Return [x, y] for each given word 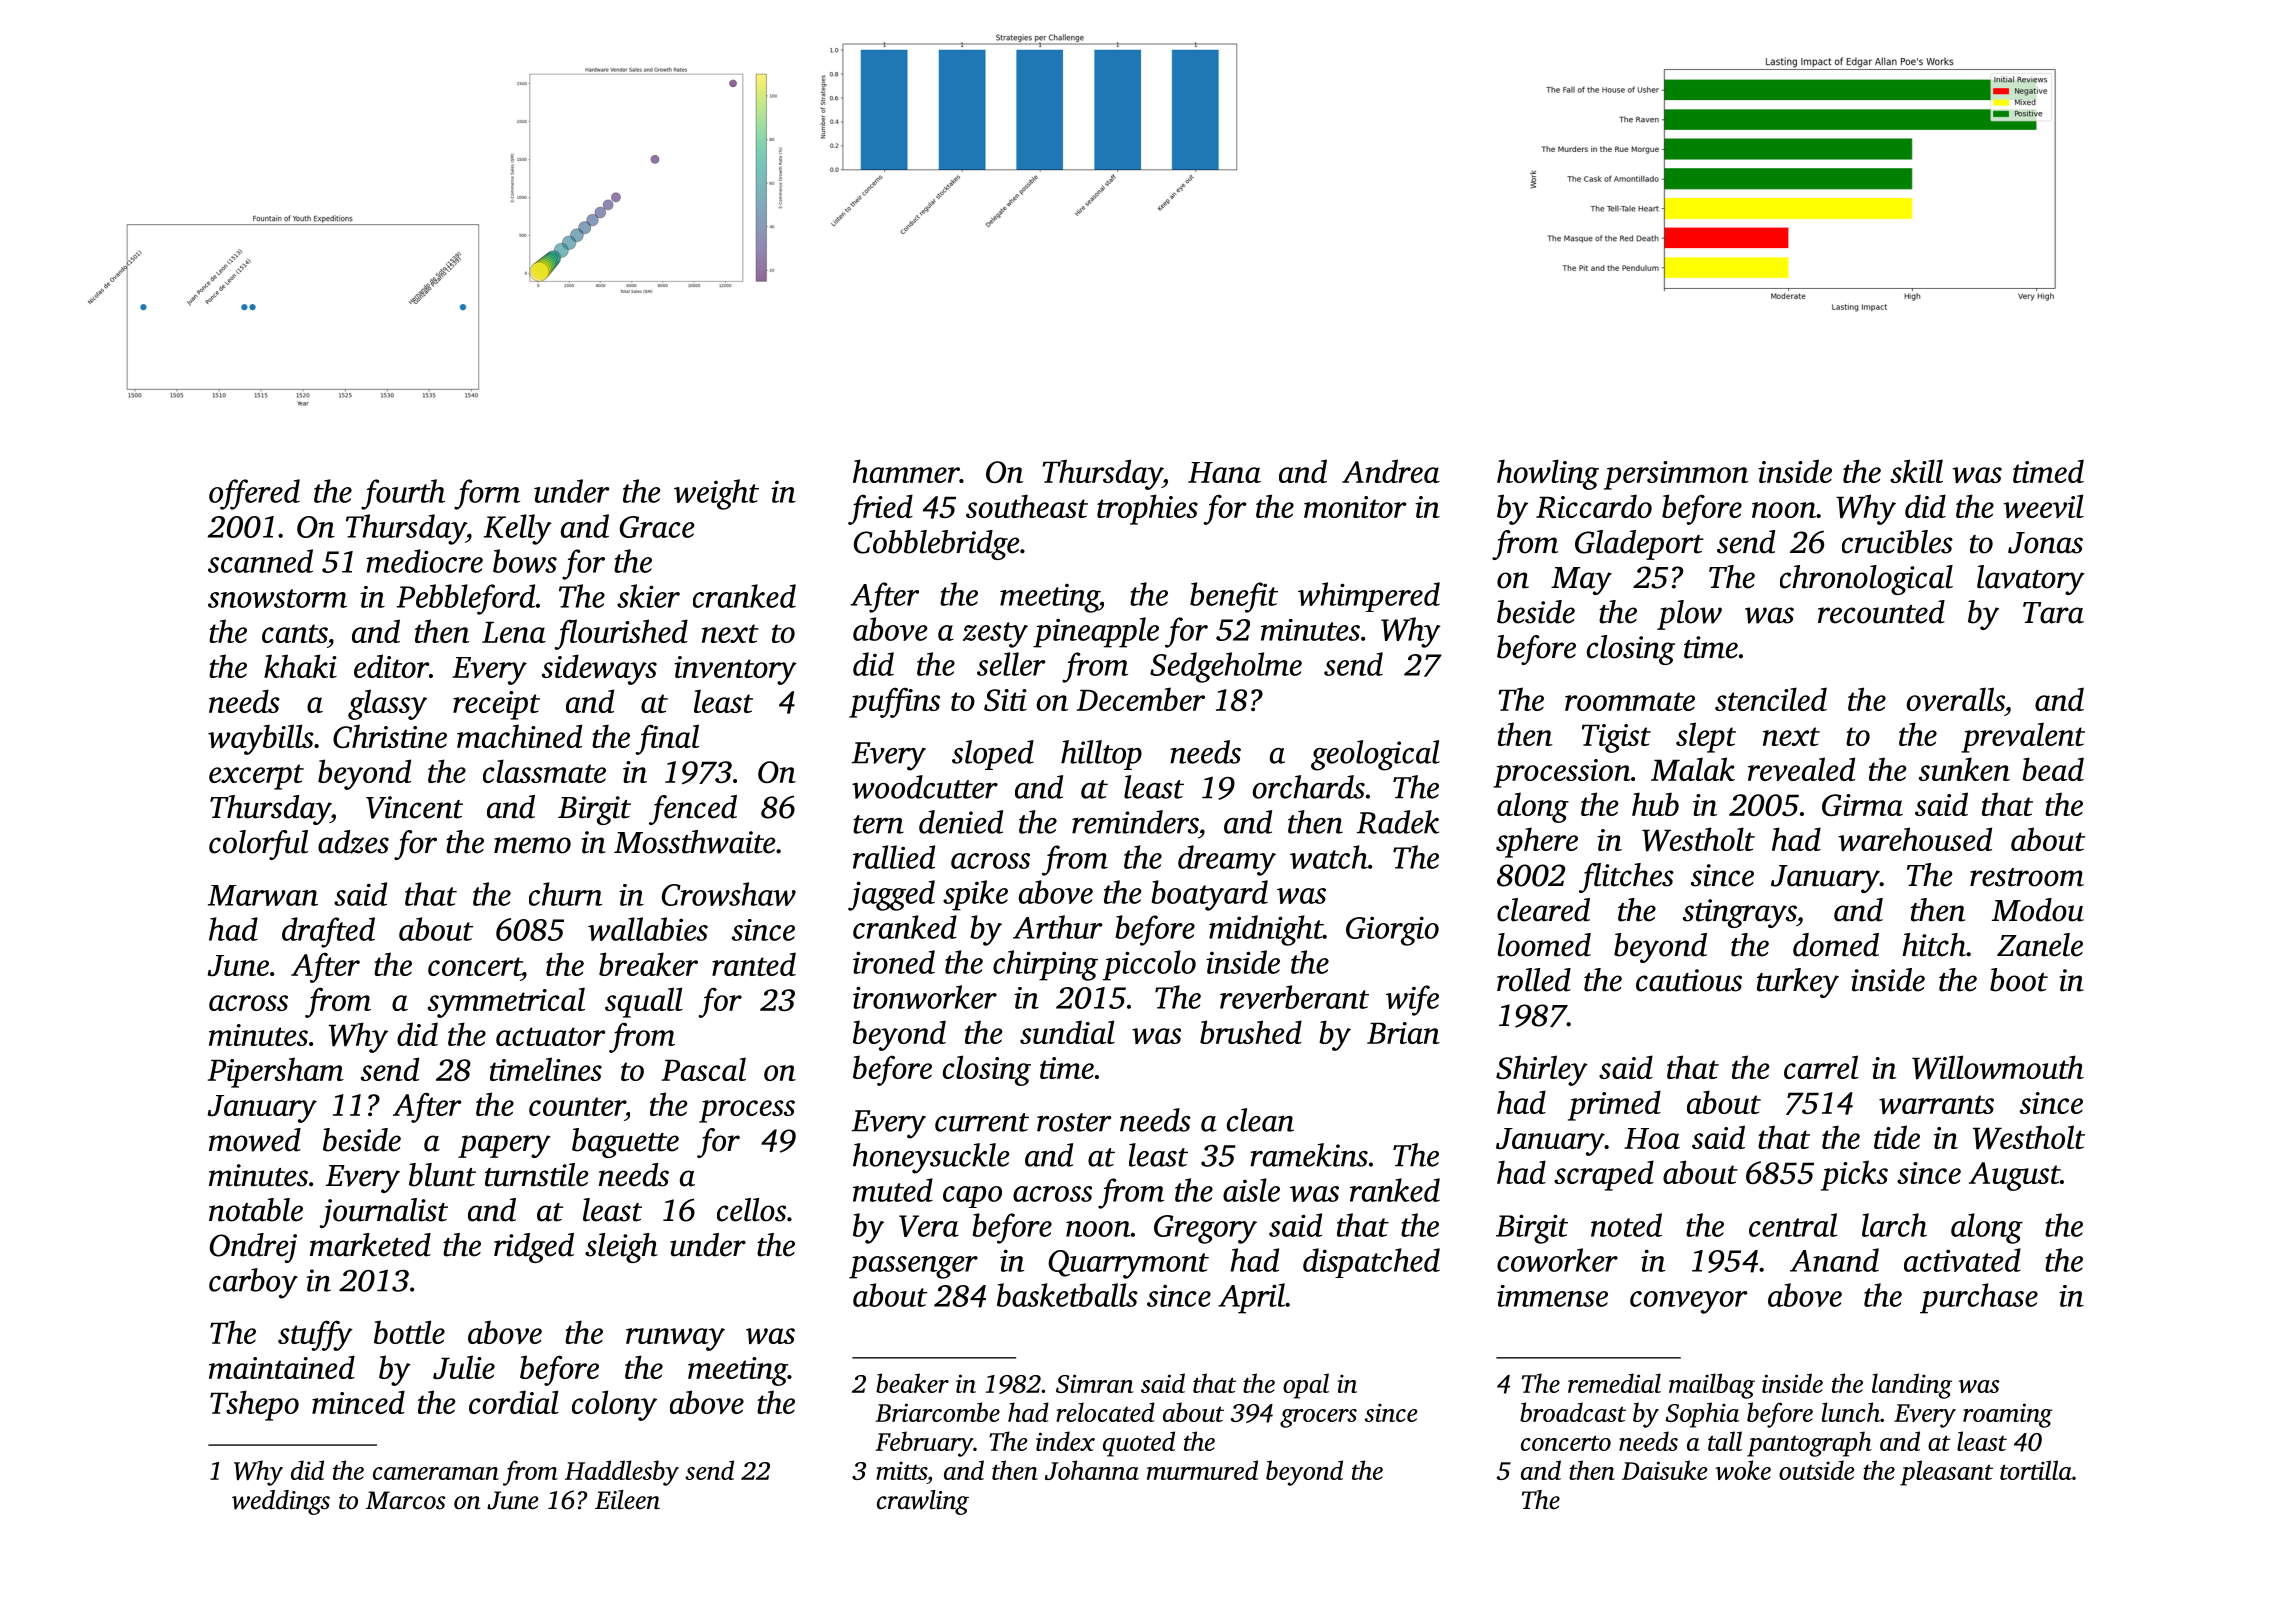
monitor [1355, 507]
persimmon [1676, 475]
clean [1260, 1120]
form [487, 494]
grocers [1318, 1418]
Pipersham [276, 1072]
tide [1897, 1137]
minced [358, 1402]
